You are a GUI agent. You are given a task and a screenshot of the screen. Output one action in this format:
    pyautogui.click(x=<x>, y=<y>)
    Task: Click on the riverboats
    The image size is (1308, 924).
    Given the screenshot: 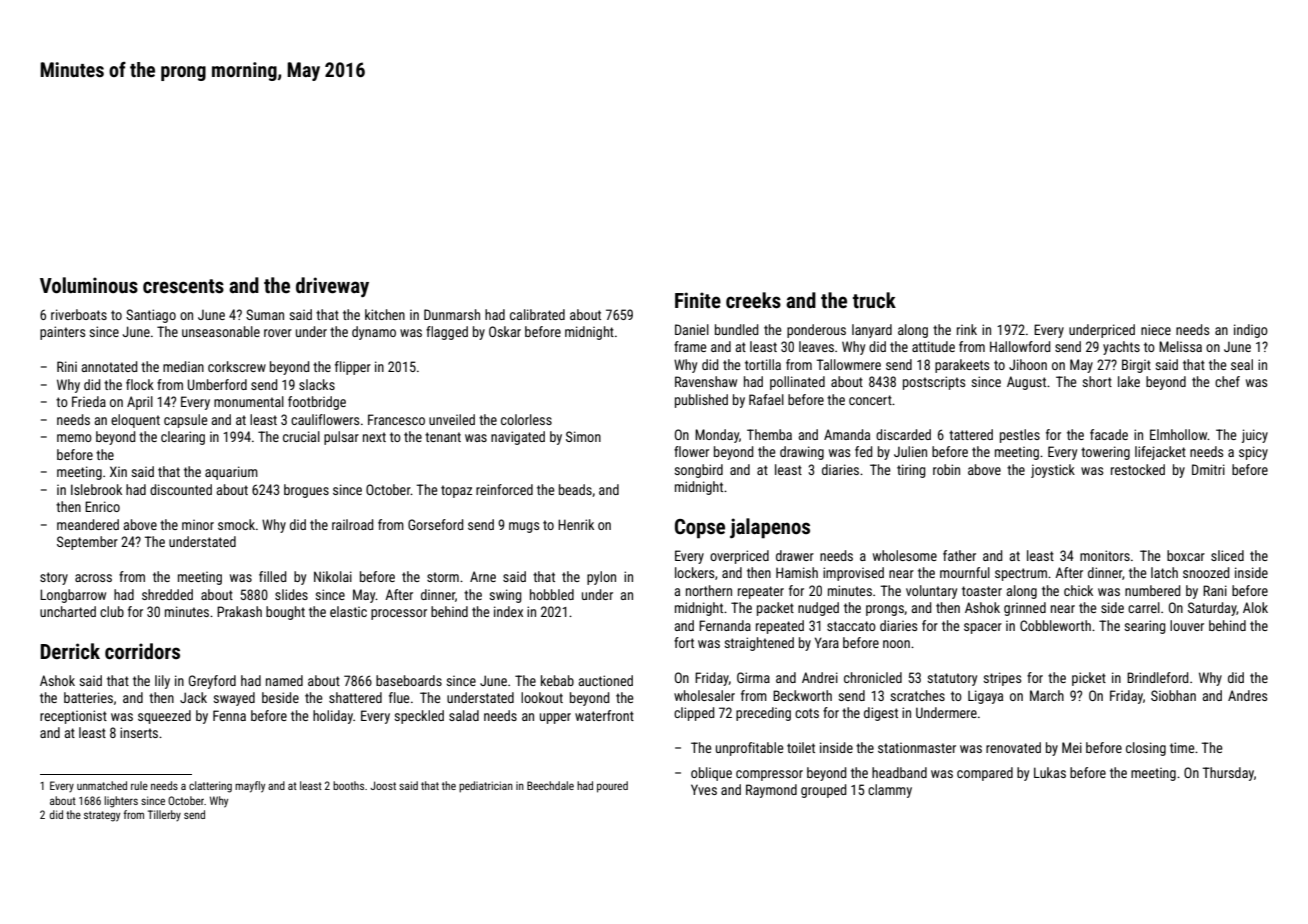 What is the action you would take?
    pyautogui.click(x=79, y=314)
